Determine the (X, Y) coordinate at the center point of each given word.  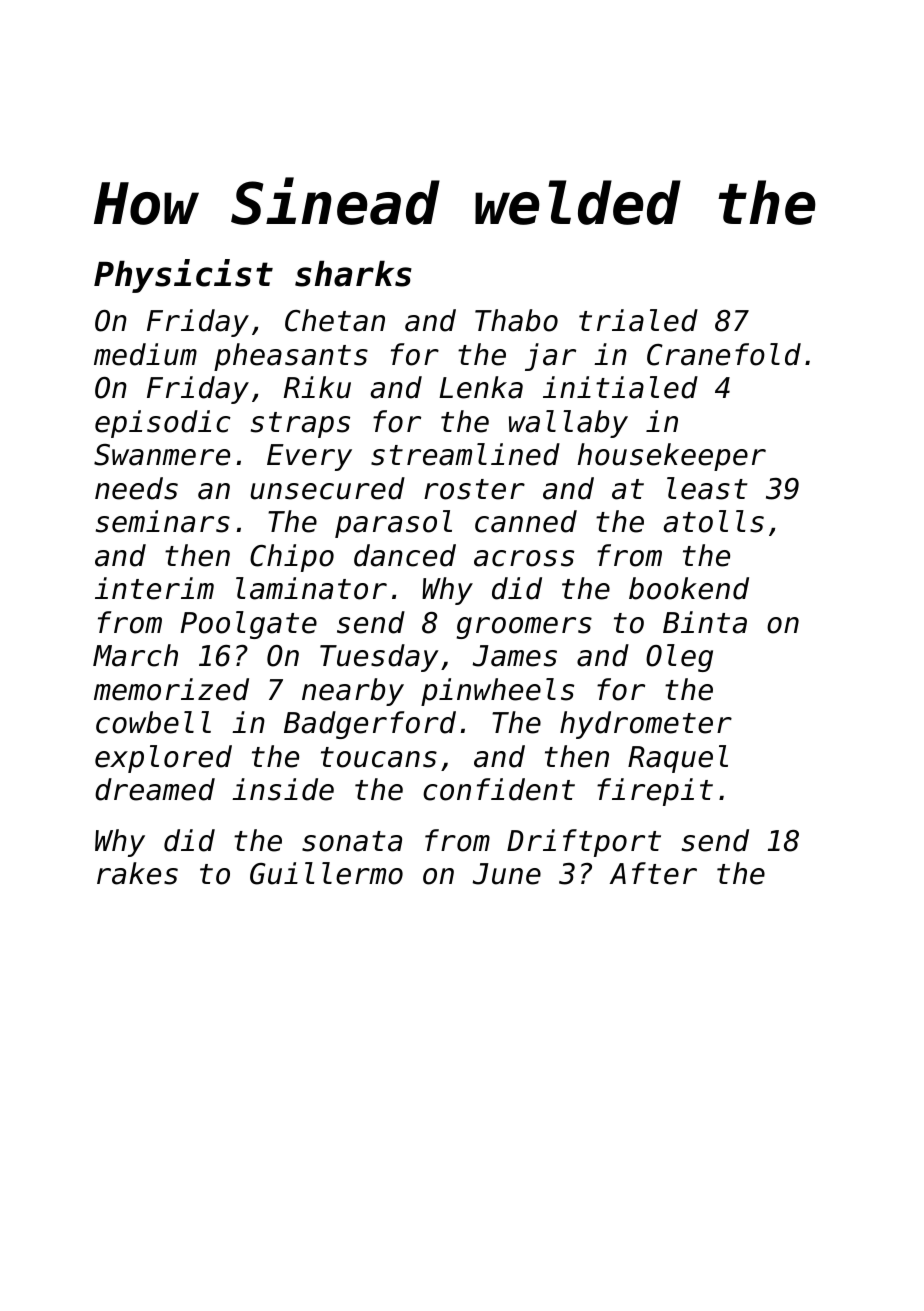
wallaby (568, 424)
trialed (638, 320)
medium (145, 354)
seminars (163, 521)
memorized (171, 689)
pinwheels (497, 692)
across (524, 558)
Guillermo (326, 873)
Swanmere (162, 455)
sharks (353, 274)
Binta (705, 622)
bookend (689, 588)
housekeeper (672, 457)
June (507, 874)
